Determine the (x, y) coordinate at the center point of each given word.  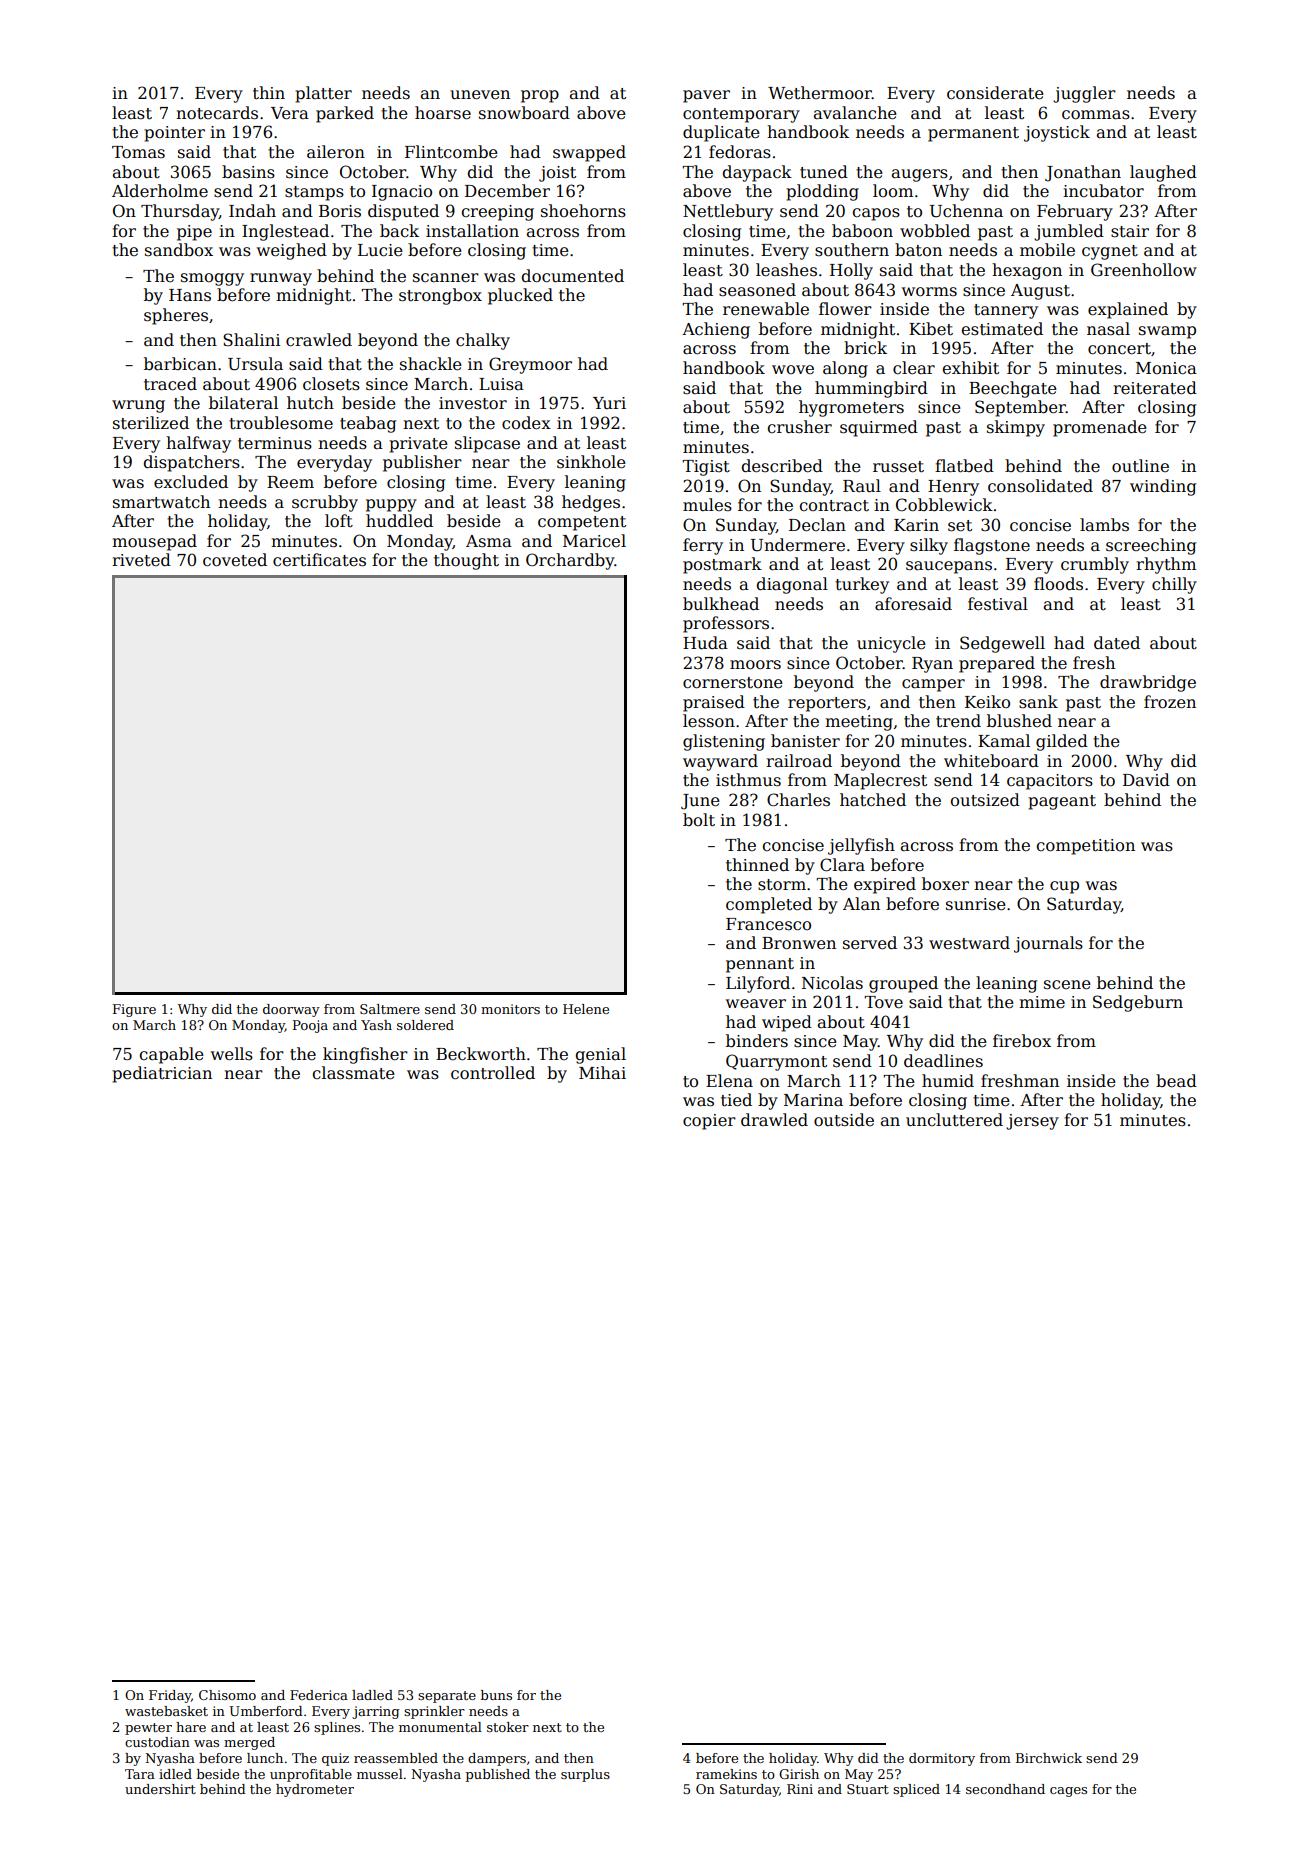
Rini (800, 1789)
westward (969, 943)
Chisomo (227, 1695)
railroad (799, 760)
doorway (291, 1010)
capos (876, 214)
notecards (217, 113)
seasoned (757, 290)
